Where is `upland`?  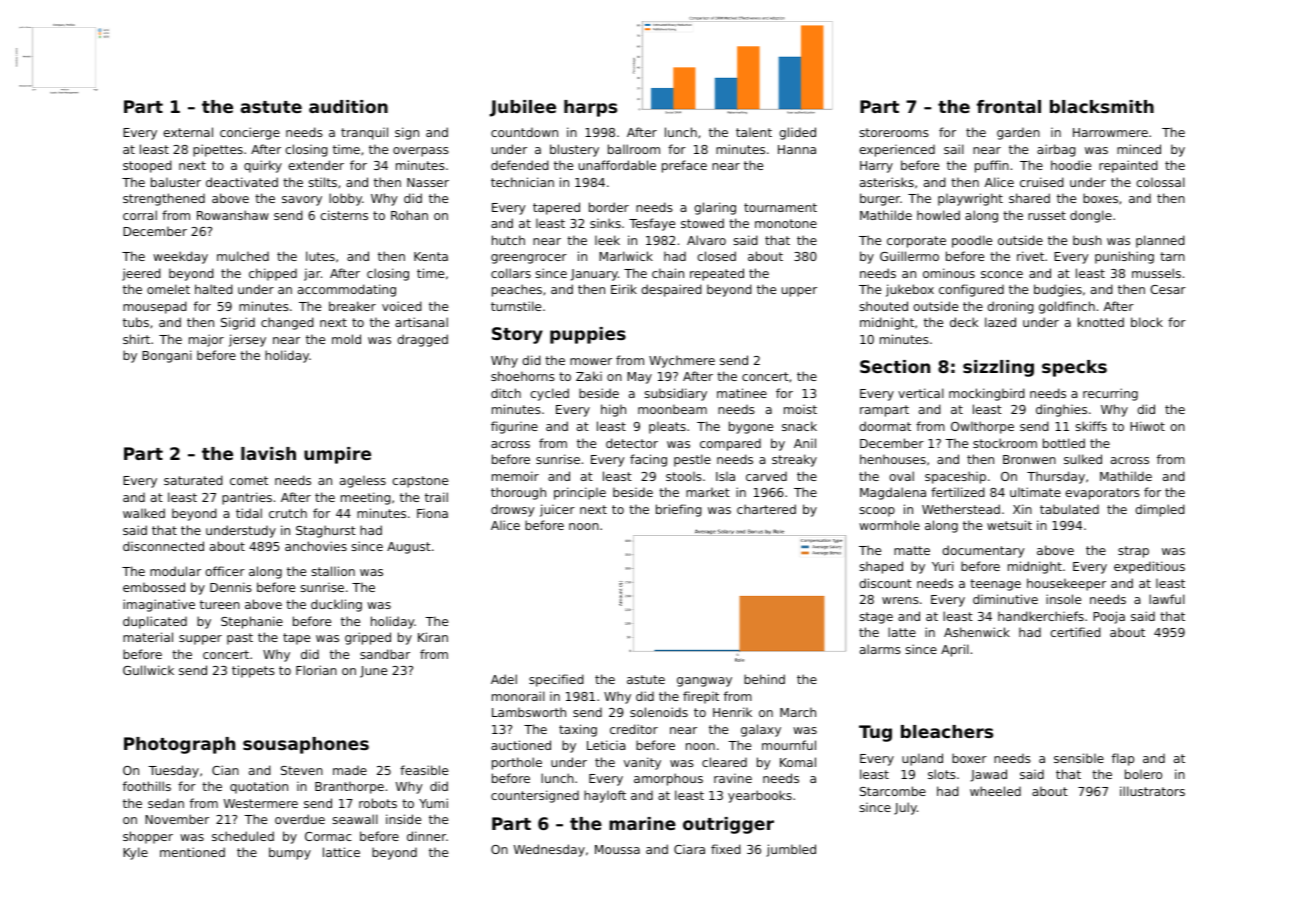 upland is located at coordinates (922, 759).
